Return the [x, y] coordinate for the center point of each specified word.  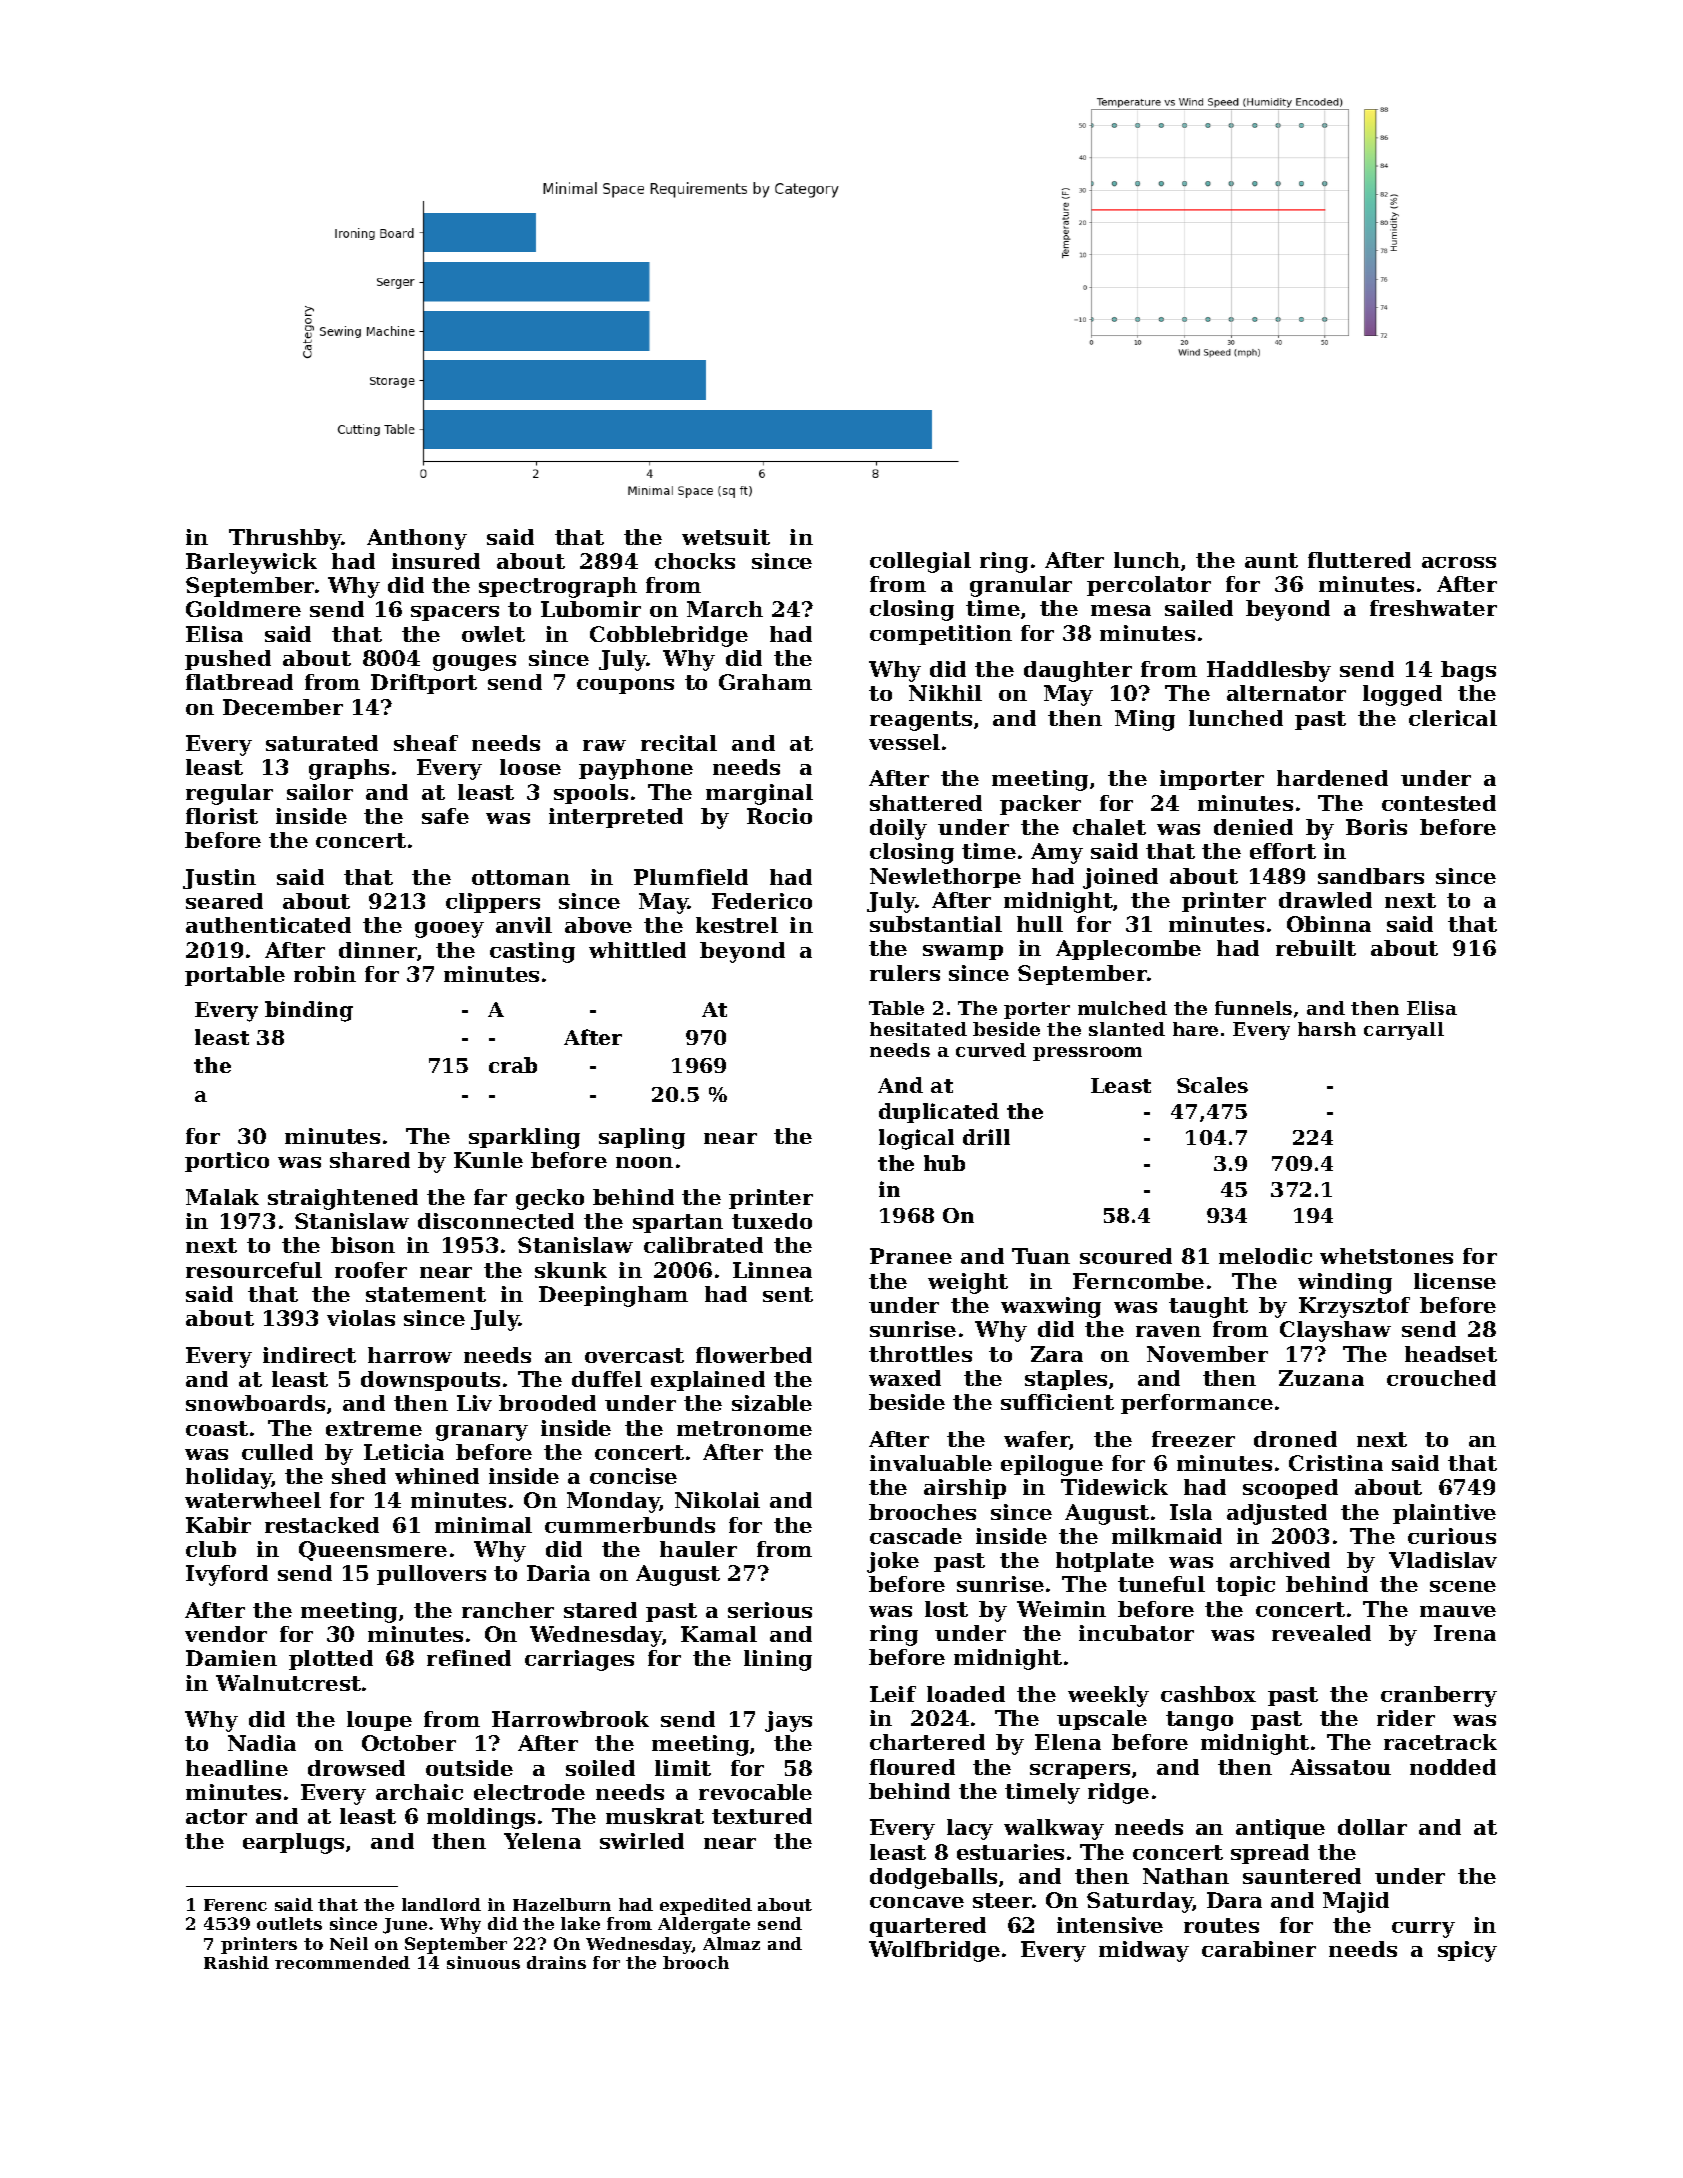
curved [991, 1050]
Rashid [236, 1962]
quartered [928, 1927]
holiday [229, 1478]
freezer [1193, 1439]
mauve [1458, 1611]
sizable [772, 1403]
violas [361, 1318]
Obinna [1329, 924]
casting [532, 952]
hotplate [1105, 1562]
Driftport [424, 684]
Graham [765, 682]
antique [1280, 1829]
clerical [1453, 718]
